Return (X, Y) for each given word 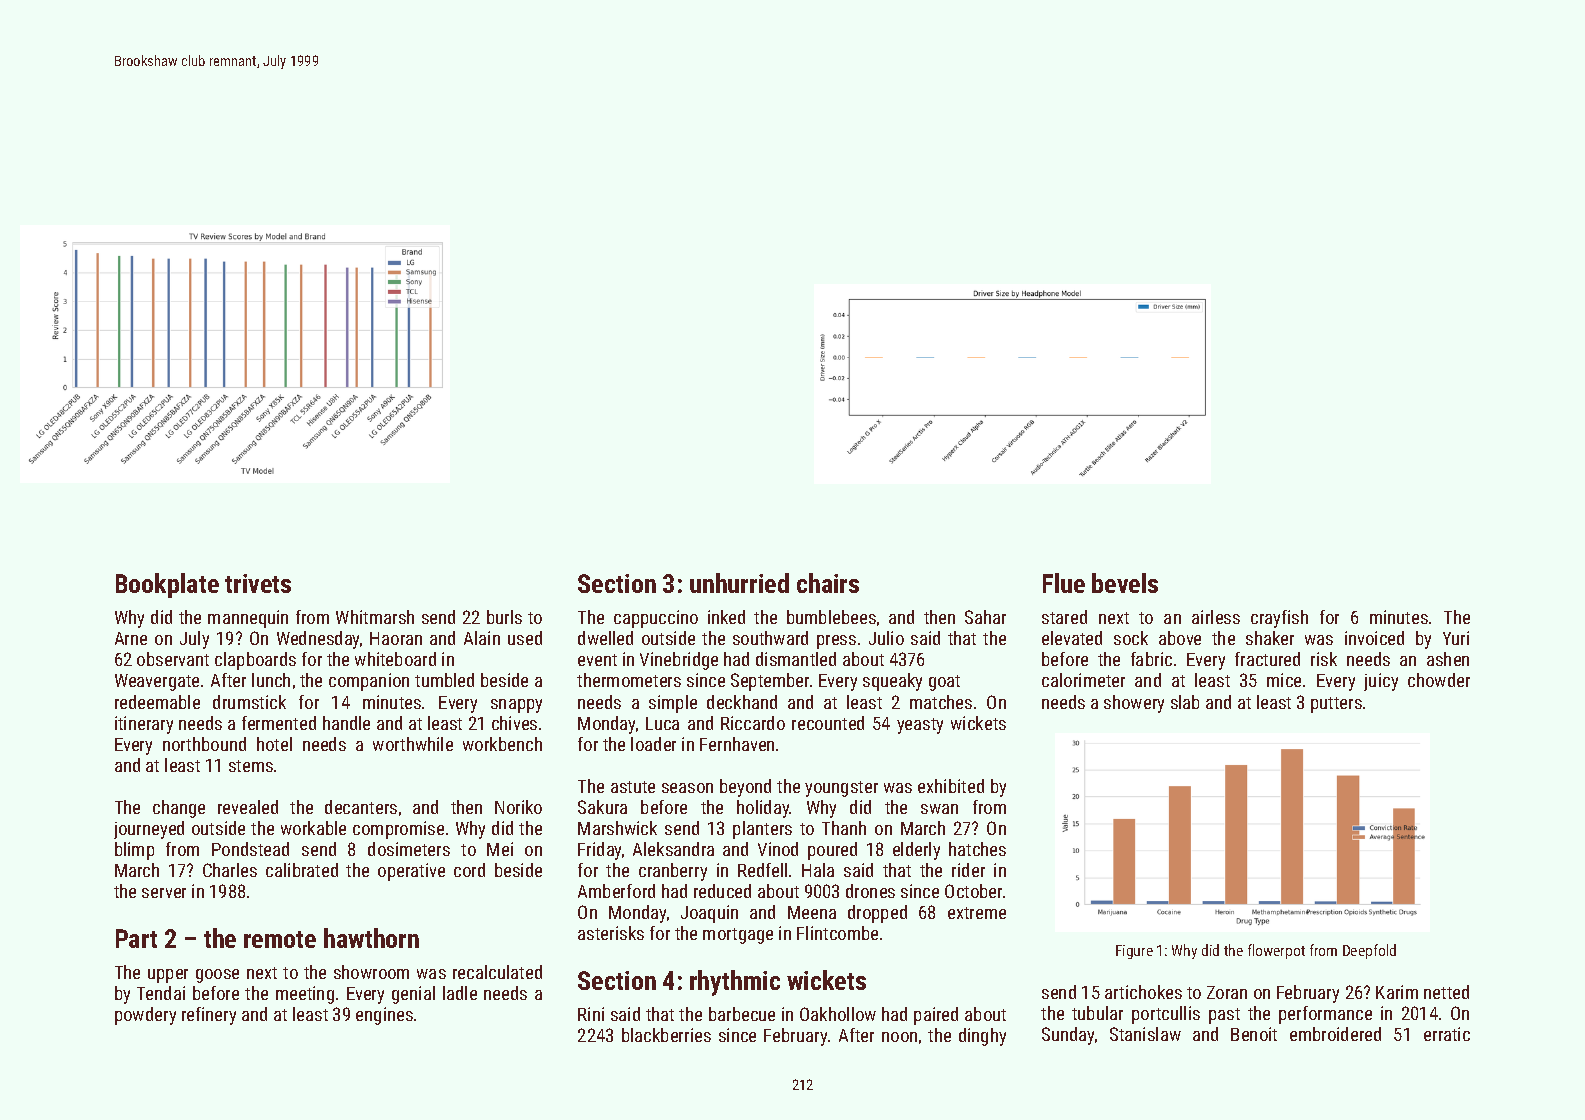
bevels (1125, 583)
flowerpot (1276, 951)
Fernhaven (737, 744)
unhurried (739, 583)
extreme (977, 913)
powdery (145, 1016)
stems (251, 766)
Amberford (616, 891)
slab (1185, 702)
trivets (258, 583)
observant (173, 659)
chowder (1439, 680)
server (164, 893)
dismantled (796, 659)
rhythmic (735, 983)
